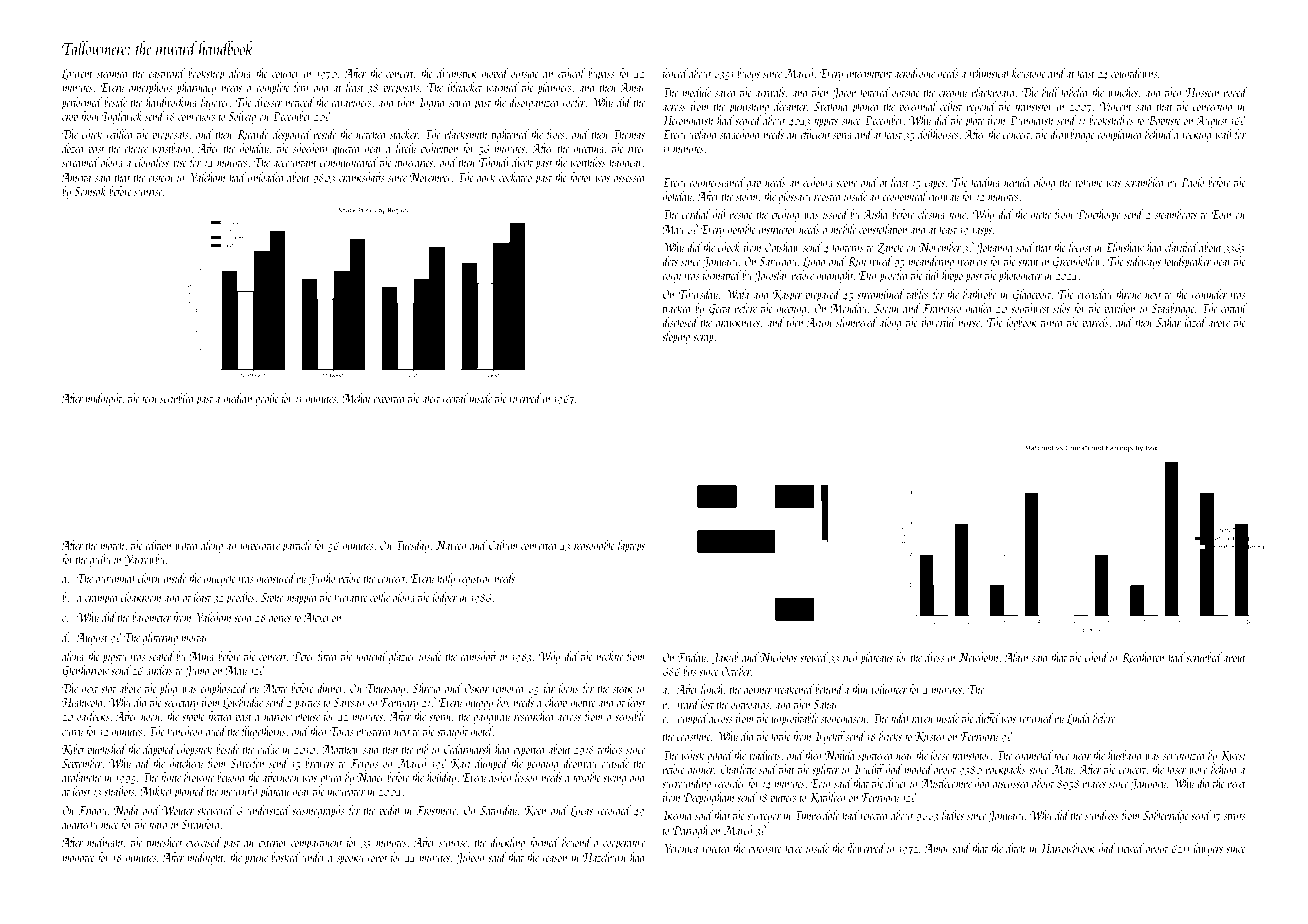 The width and height of the page is (1308, 924). I want to click on glittering, so click(160, 638).
